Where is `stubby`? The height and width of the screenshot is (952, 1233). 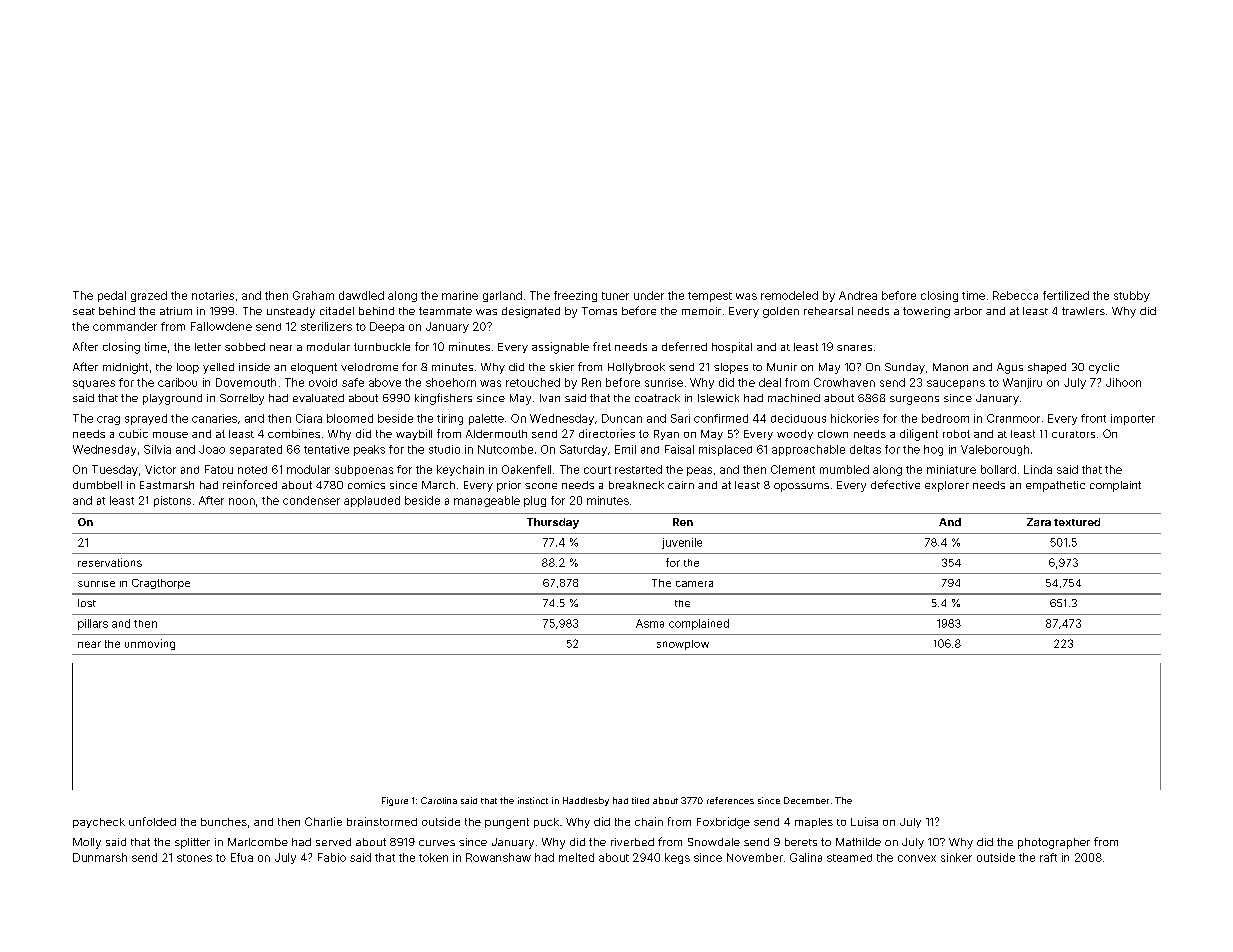
stubby is located at coordinates (1132, 296).
